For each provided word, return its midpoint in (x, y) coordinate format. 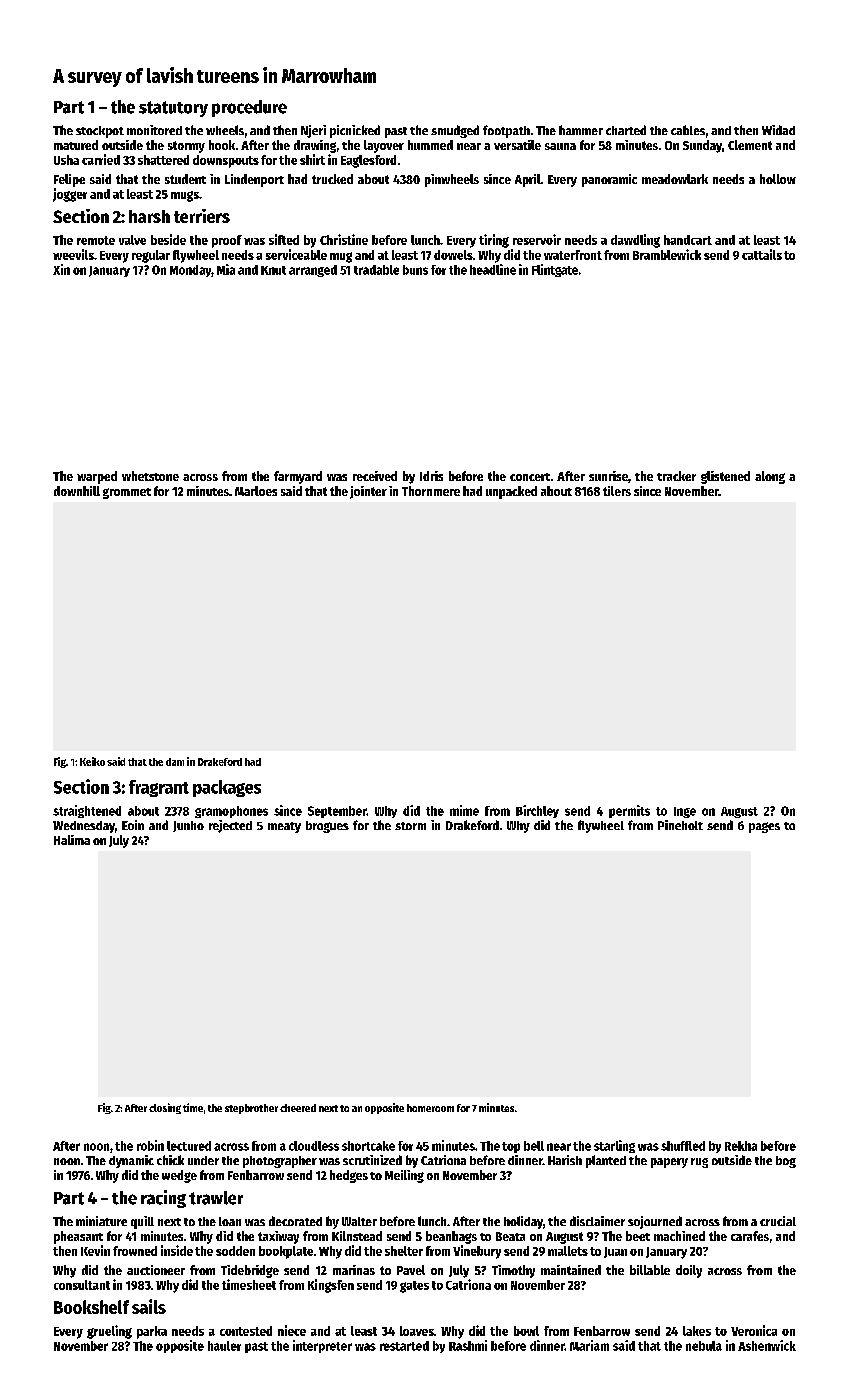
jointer (368, 492)
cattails (762, 254)
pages (764, 827)
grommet (127, 493)
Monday (190, 271)
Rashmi (468, 1345)
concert (530, 477)
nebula (704, 1346)
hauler (224, 1346)
